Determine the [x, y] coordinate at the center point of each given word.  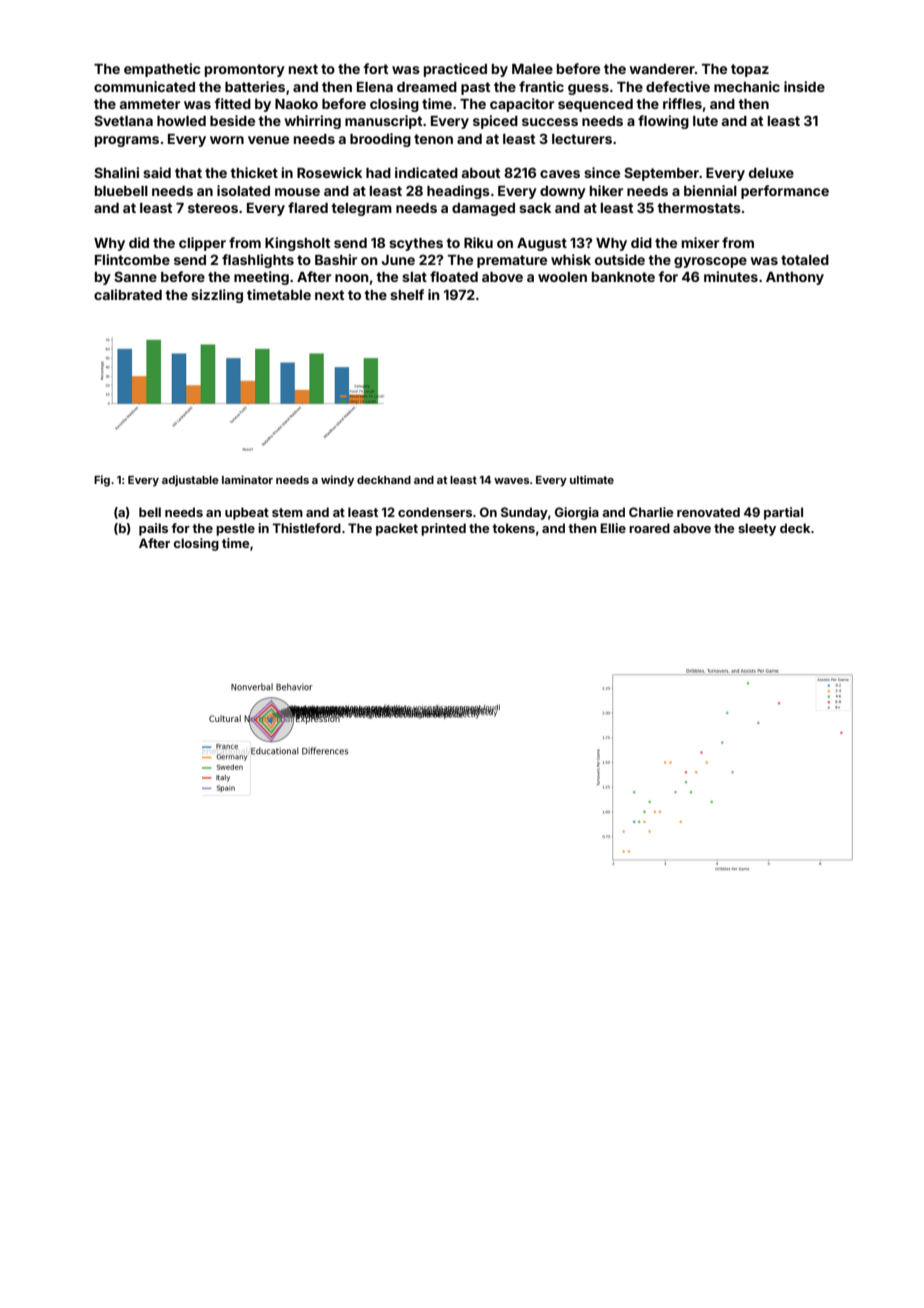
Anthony [795, 278]
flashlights [258, 261]
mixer [700, 242]
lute [705, 121]
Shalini [116, 172]
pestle [235, 529]
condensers [435, 512]
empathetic [162, 70]
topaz [750, 70]
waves [511, 481]
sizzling [217, 296]
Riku [478, 242]
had [378, 173]
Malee [532, 69]
